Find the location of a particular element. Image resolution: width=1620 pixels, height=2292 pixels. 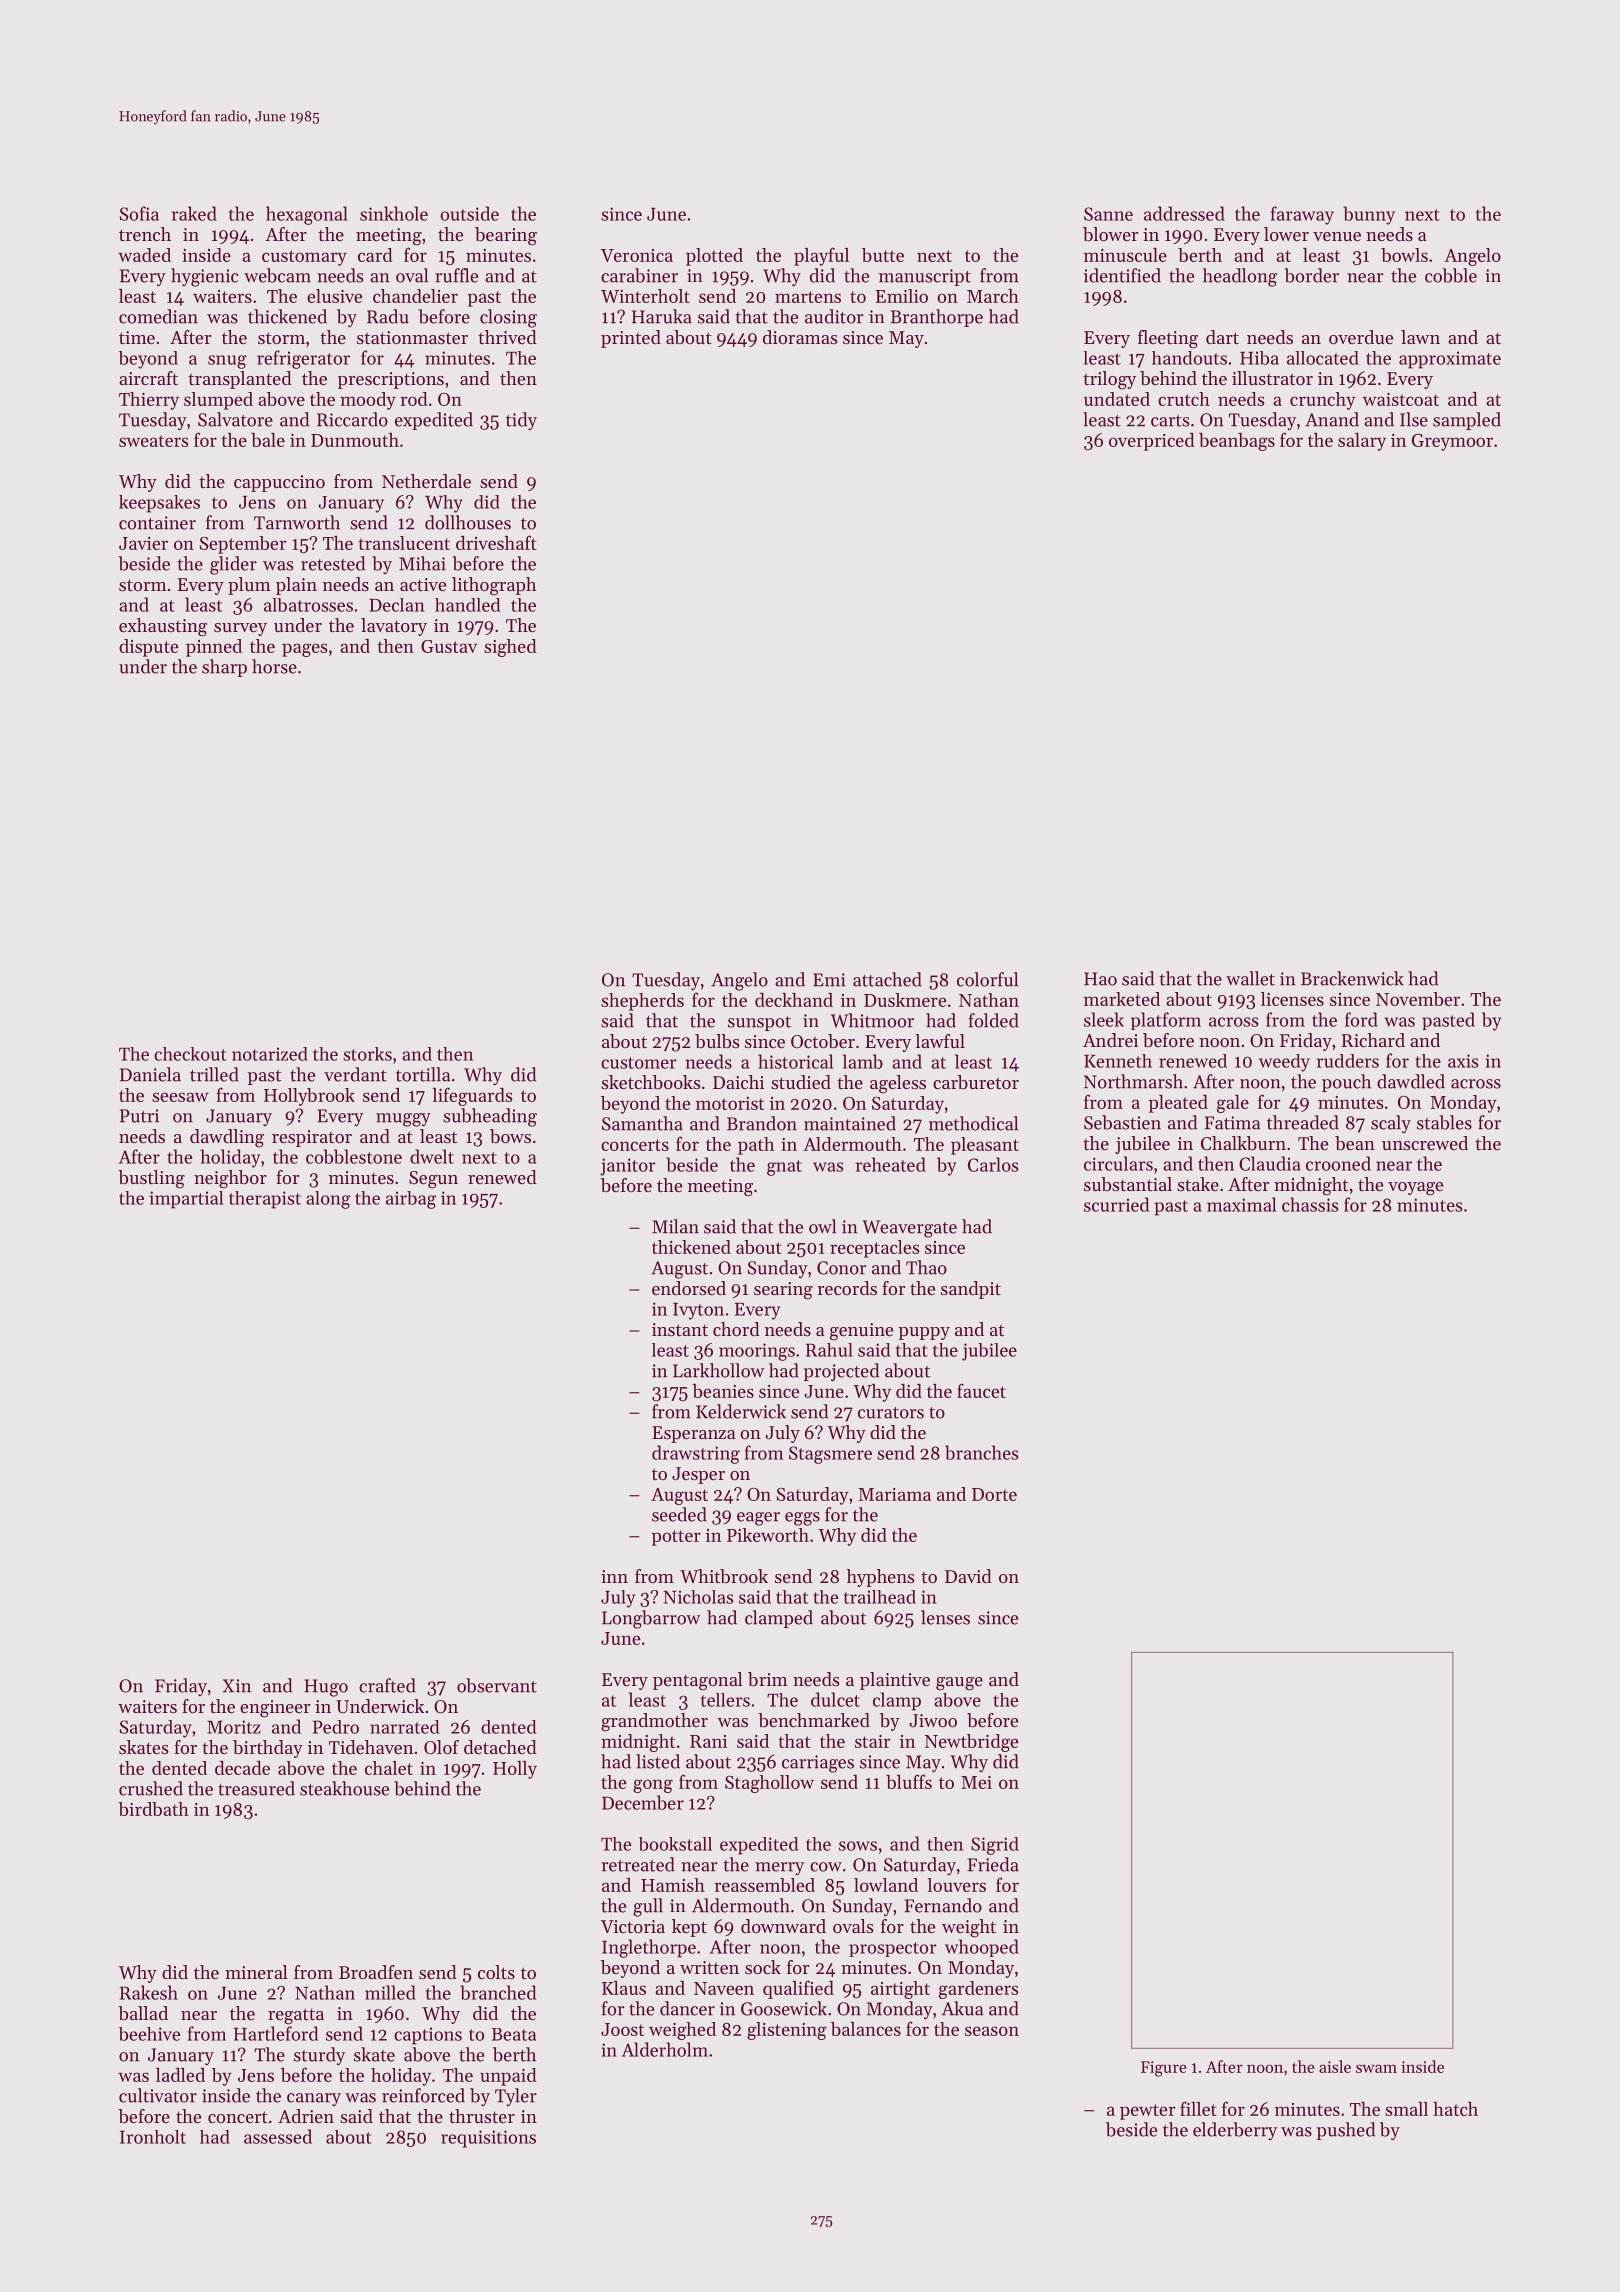

wallet is located at coordinates (1250, 978).
